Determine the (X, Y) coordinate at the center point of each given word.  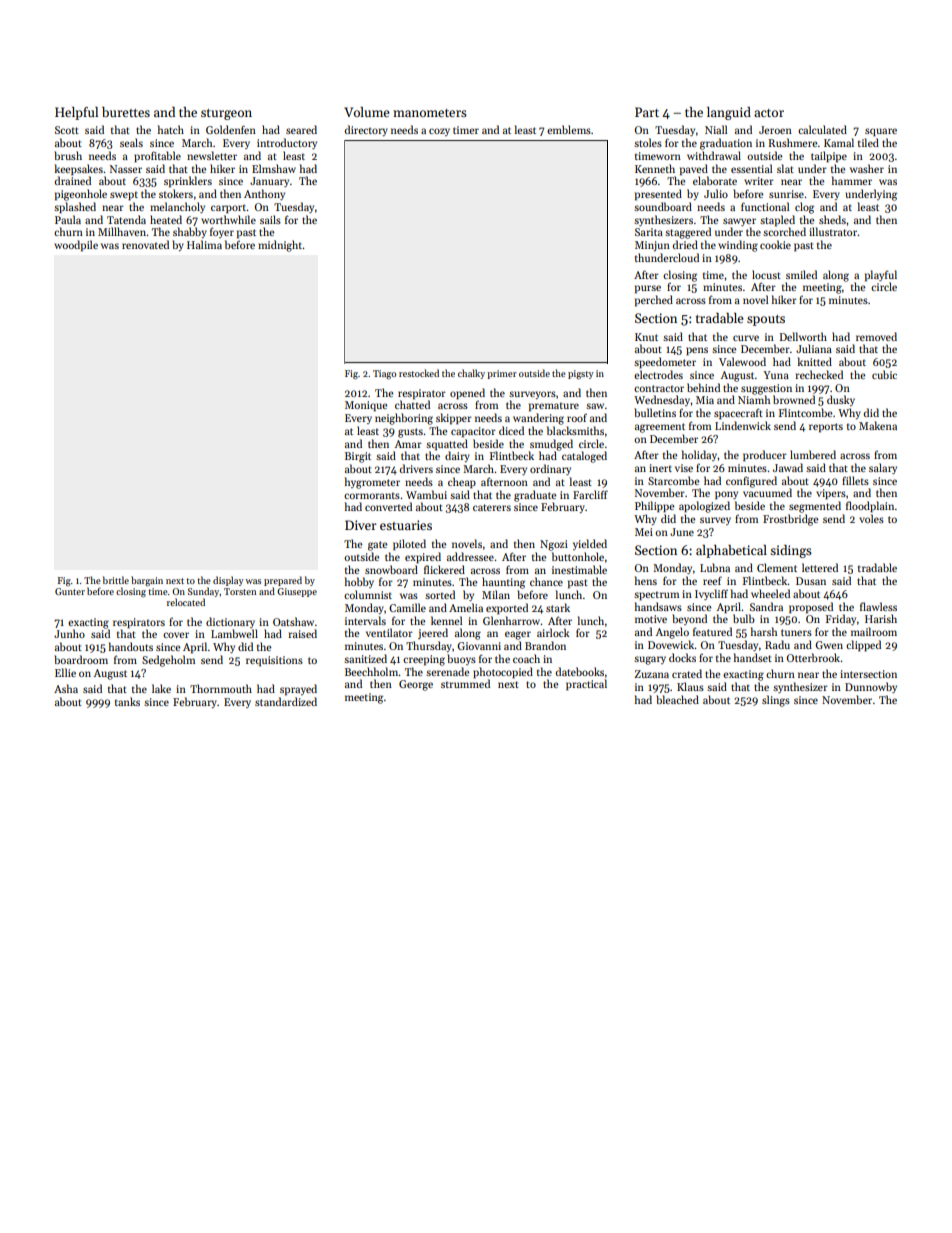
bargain (147, 581)
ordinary (550, 469)
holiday (700, 455)
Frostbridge (790, 520)
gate (377, 546)
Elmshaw (274, 168)
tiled (868, 142)
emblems (569, 129)
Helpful (76, 113)
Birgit (358, 457)
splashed (75, 208)
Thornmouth (221, 688)
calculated (822, 129)
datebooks (580, 671)
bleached (677, 699)
